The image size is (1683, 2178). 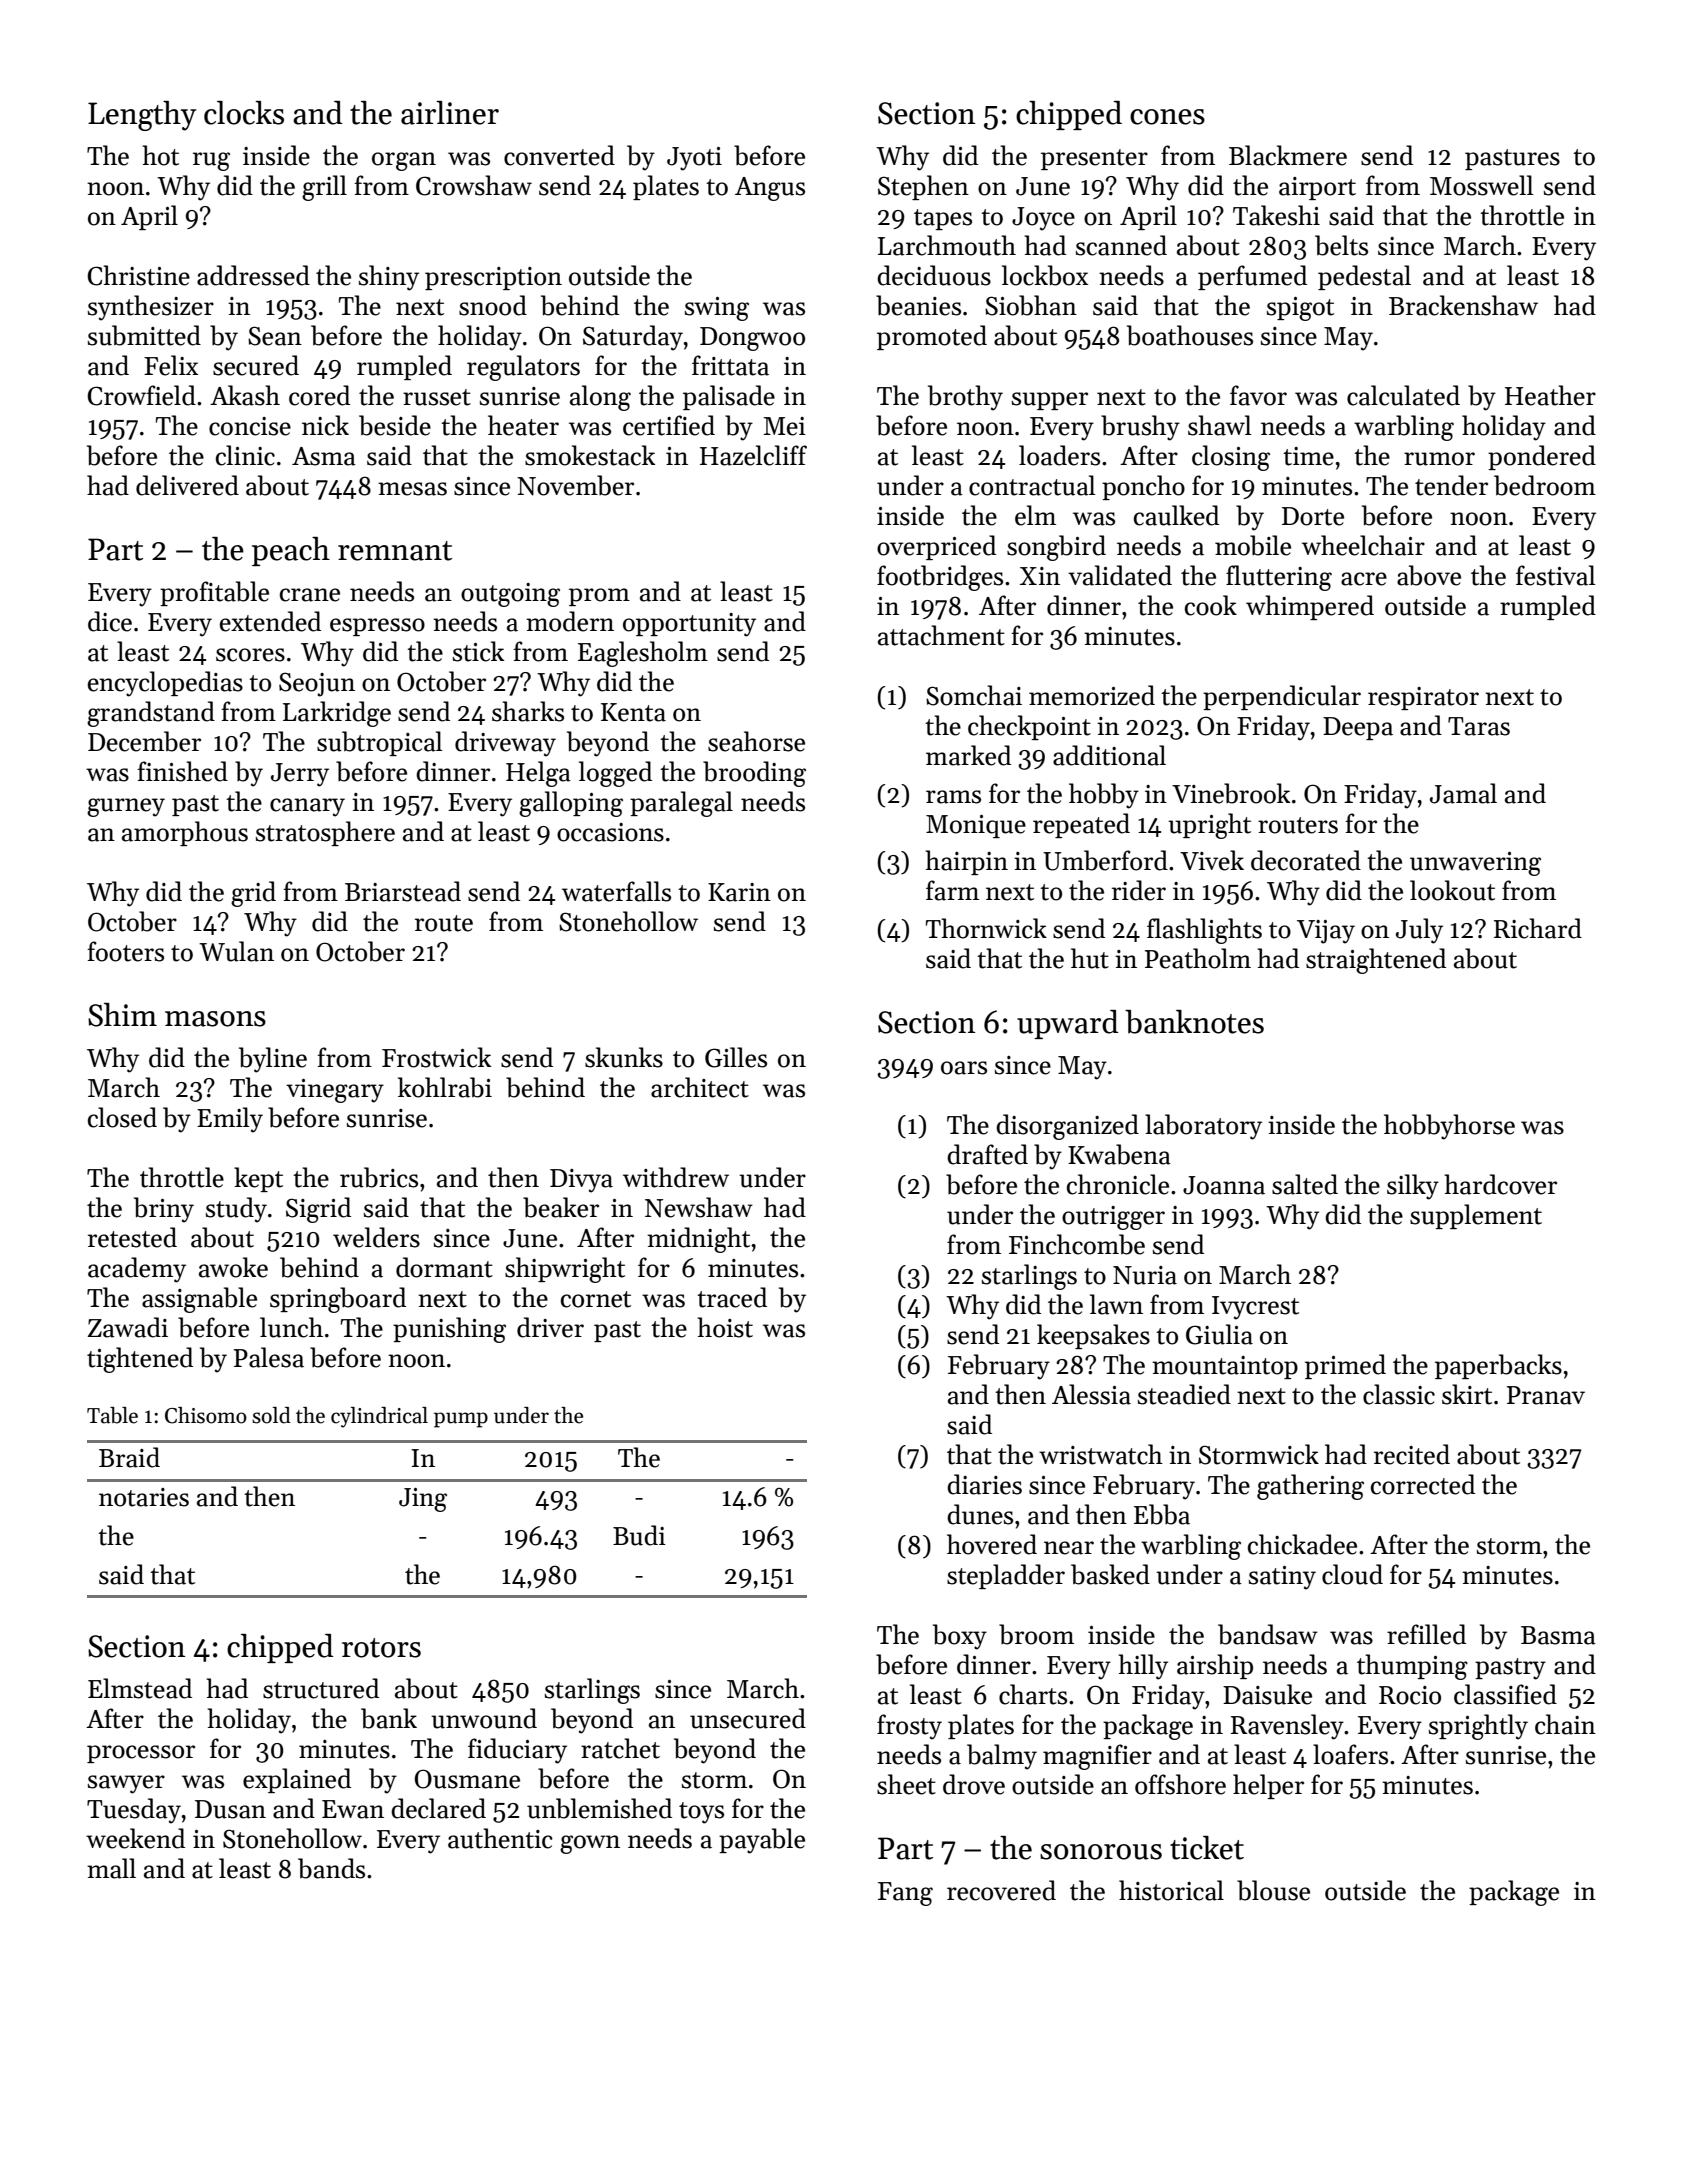 I want to click on academy, so click(x=137, y=1270).
